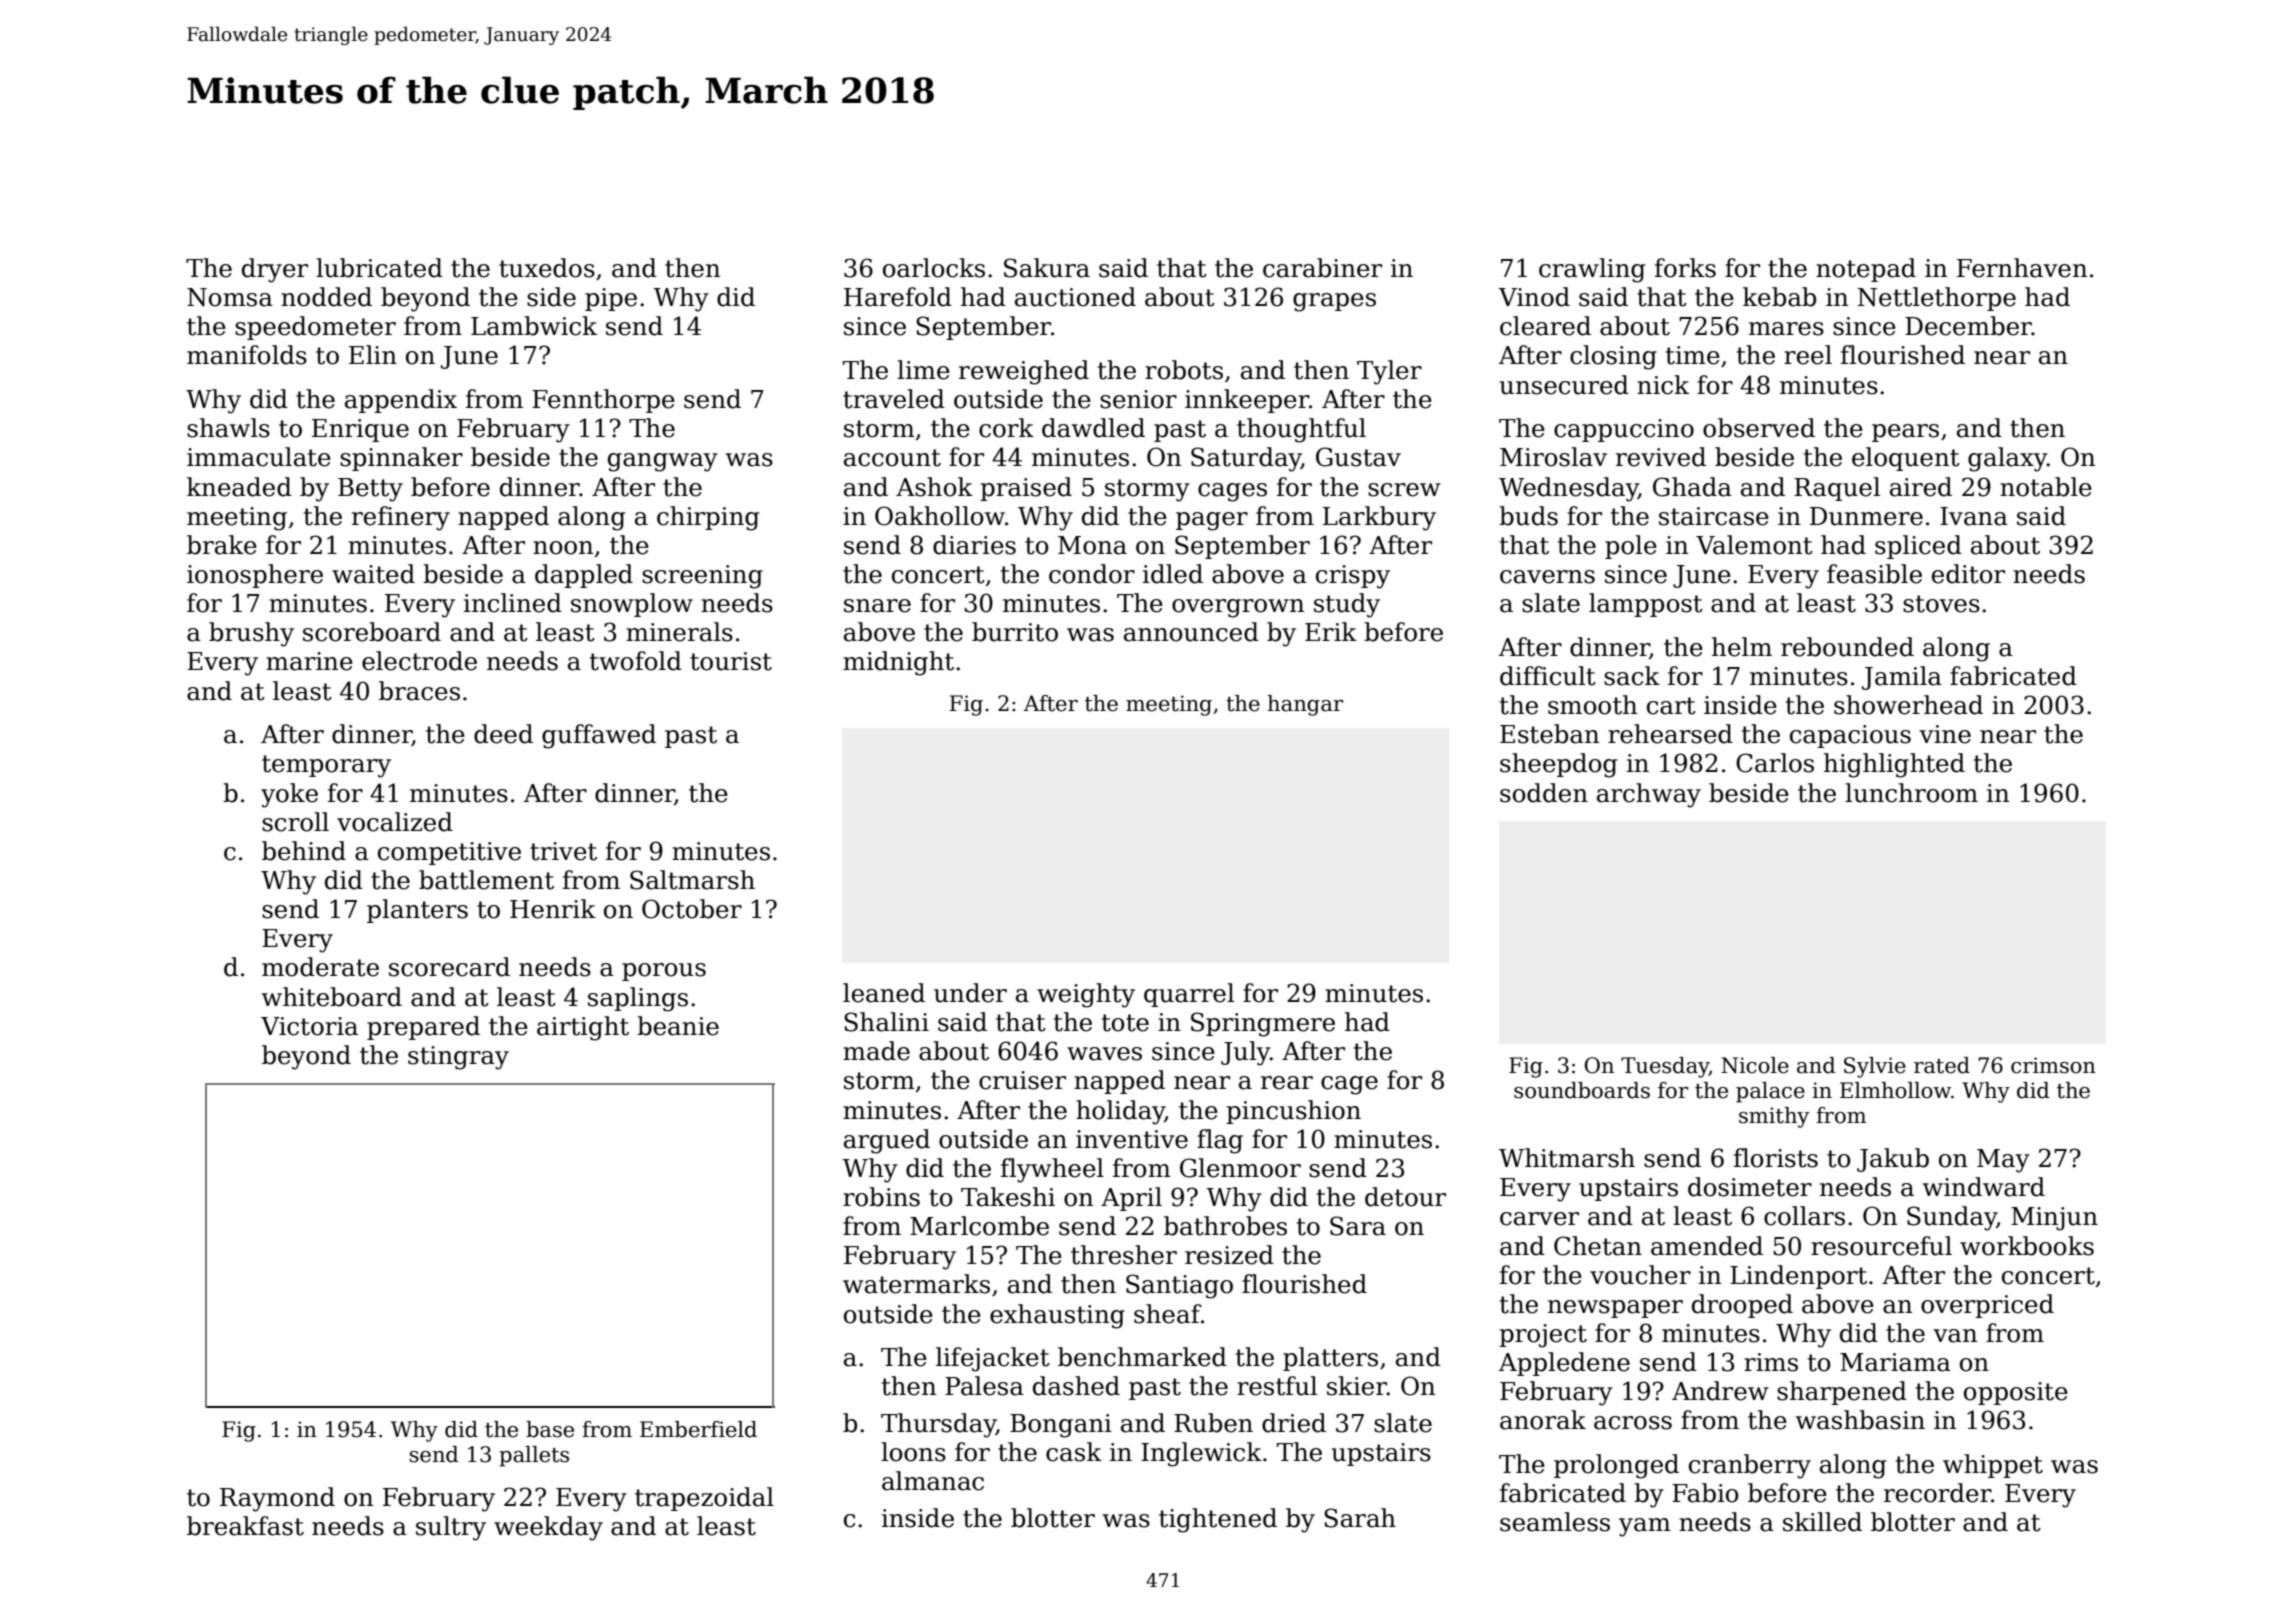 This screenshot has width=2292, height=1620. I want to click on base, so click(550, 1429).
